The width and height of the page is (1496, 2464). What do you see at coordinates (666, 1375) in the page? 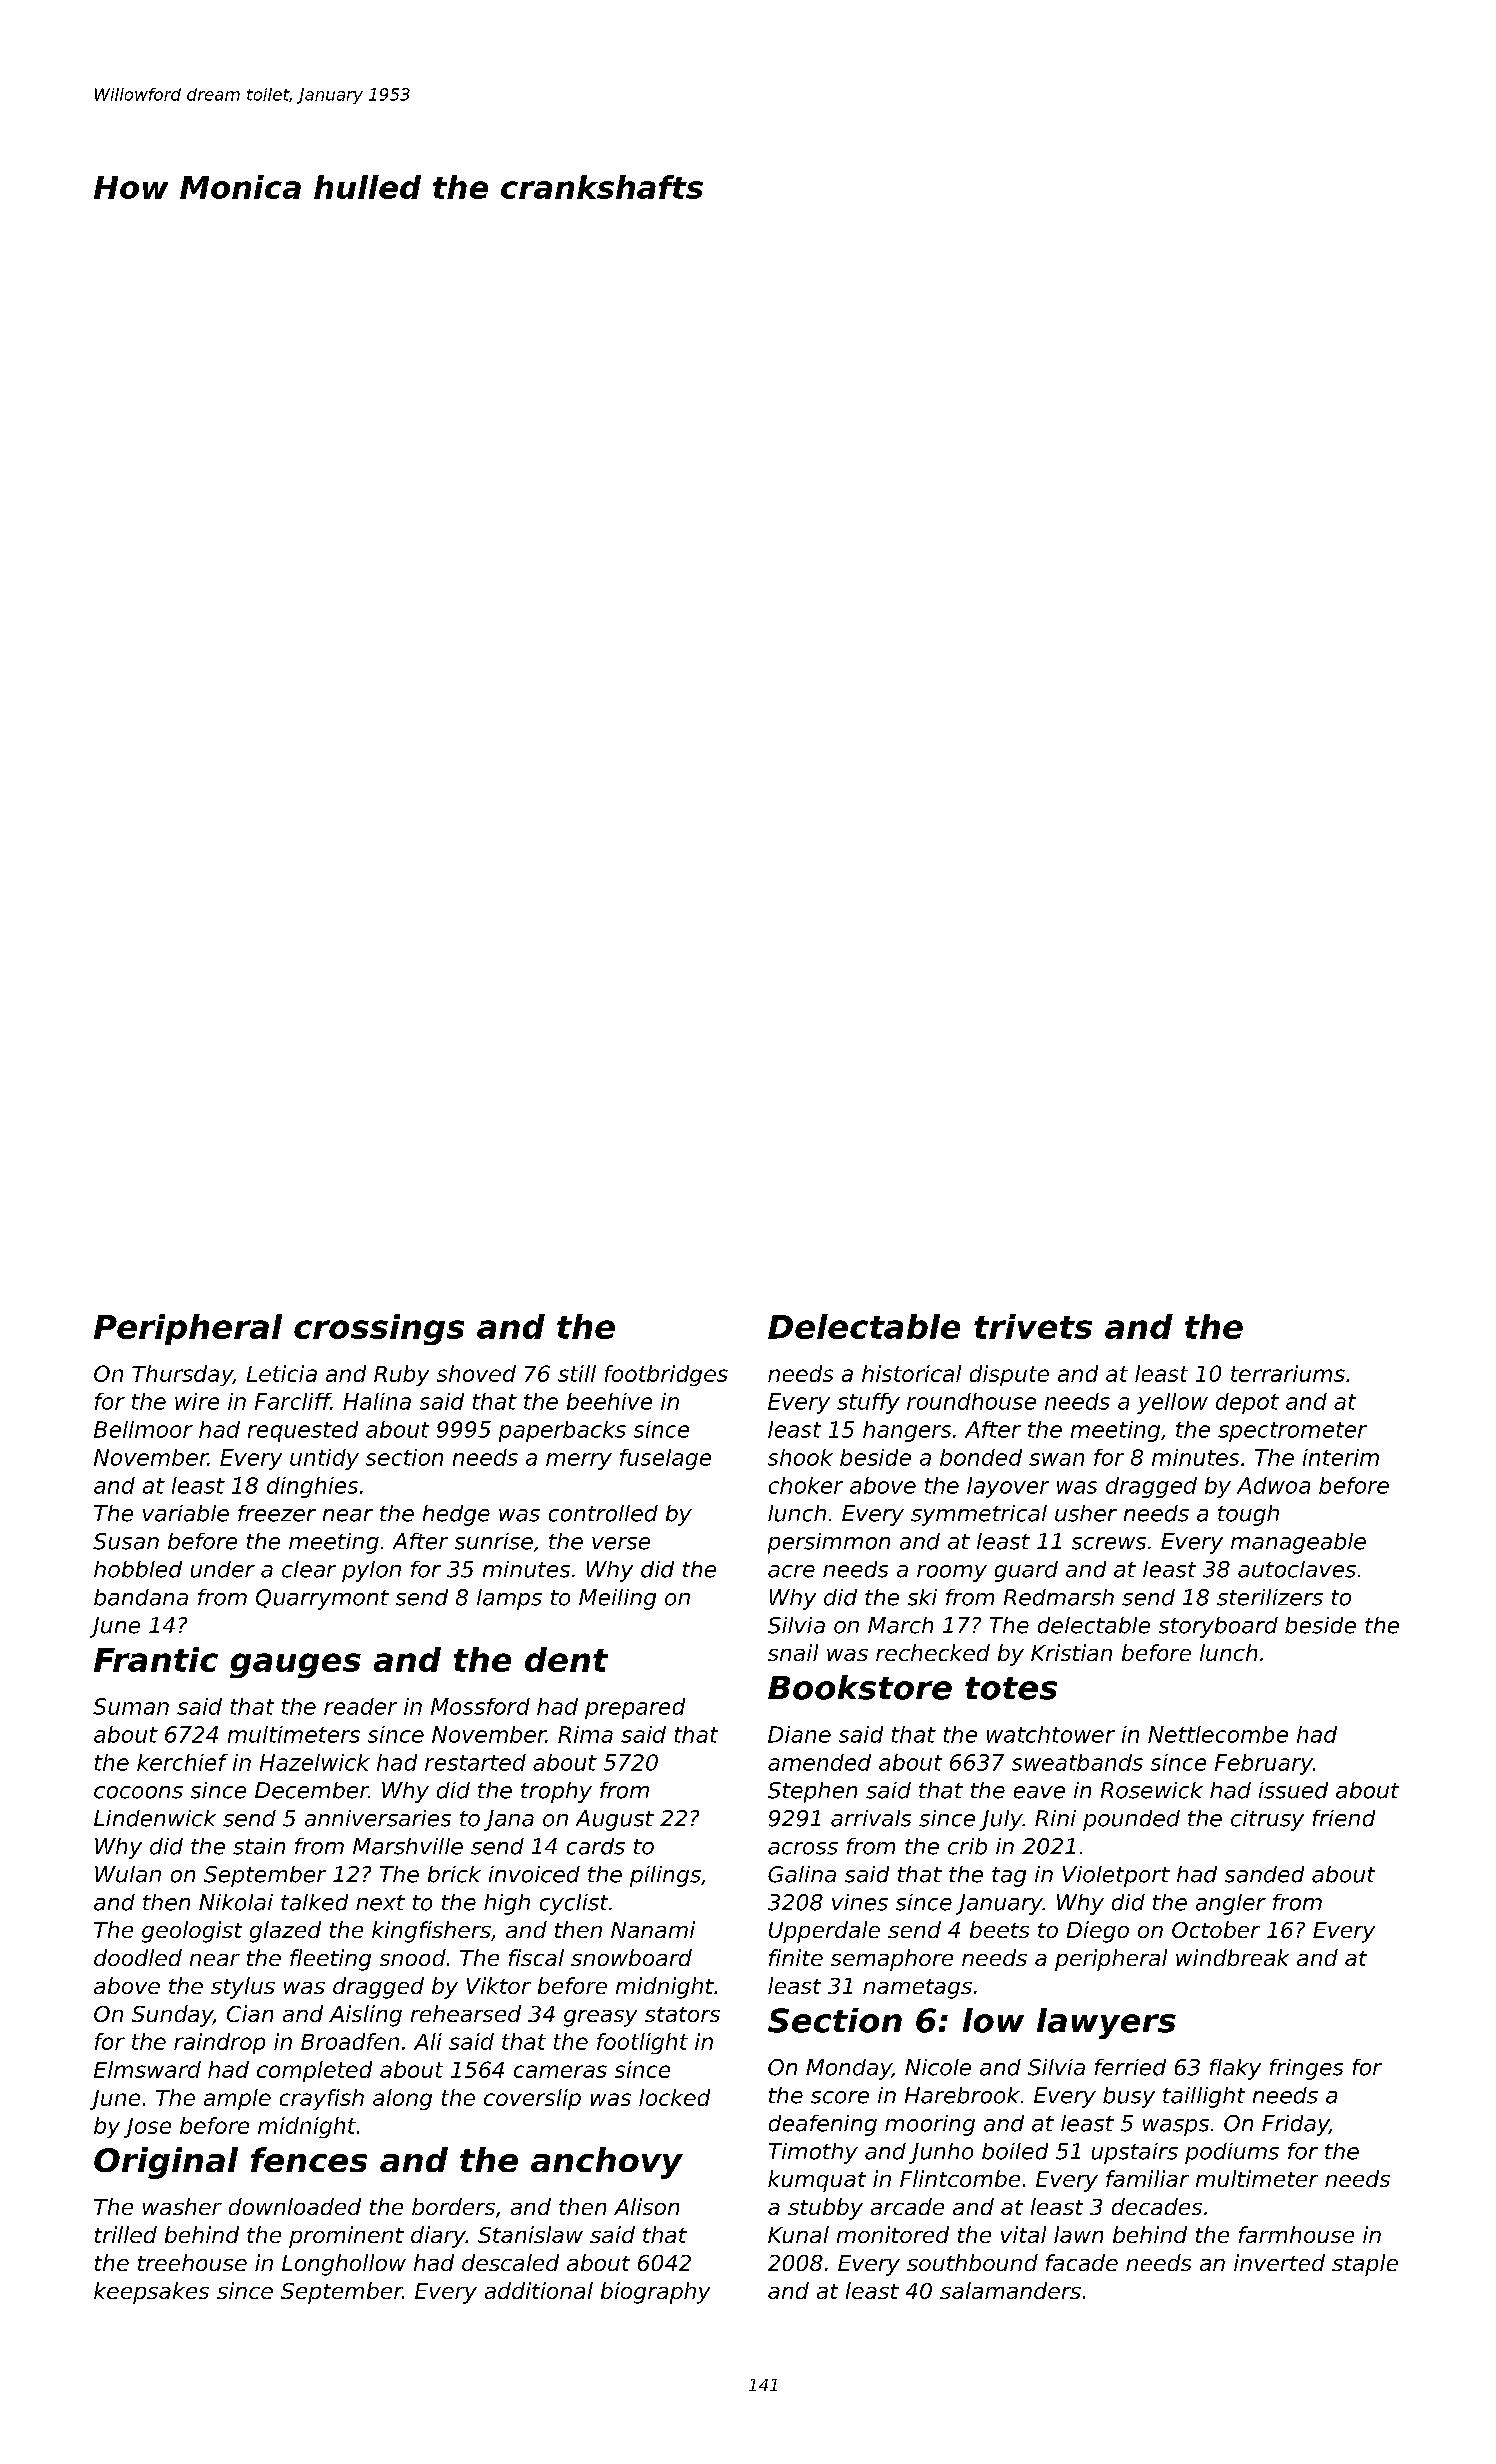
I see `footbridges` at bounding box center [666, 1375].
